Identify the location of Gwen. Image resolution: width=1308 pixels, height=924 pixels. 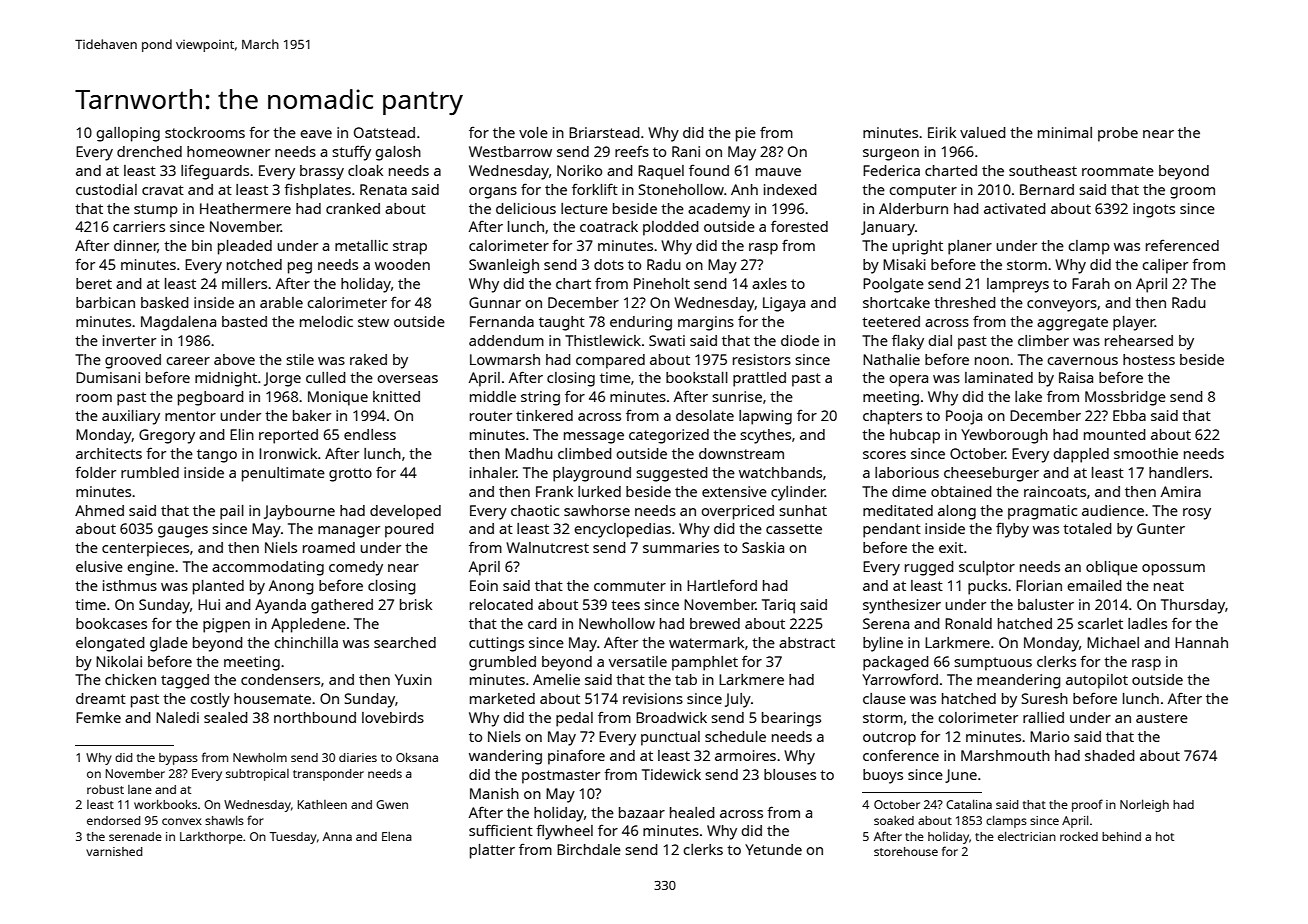
(392, 804).
